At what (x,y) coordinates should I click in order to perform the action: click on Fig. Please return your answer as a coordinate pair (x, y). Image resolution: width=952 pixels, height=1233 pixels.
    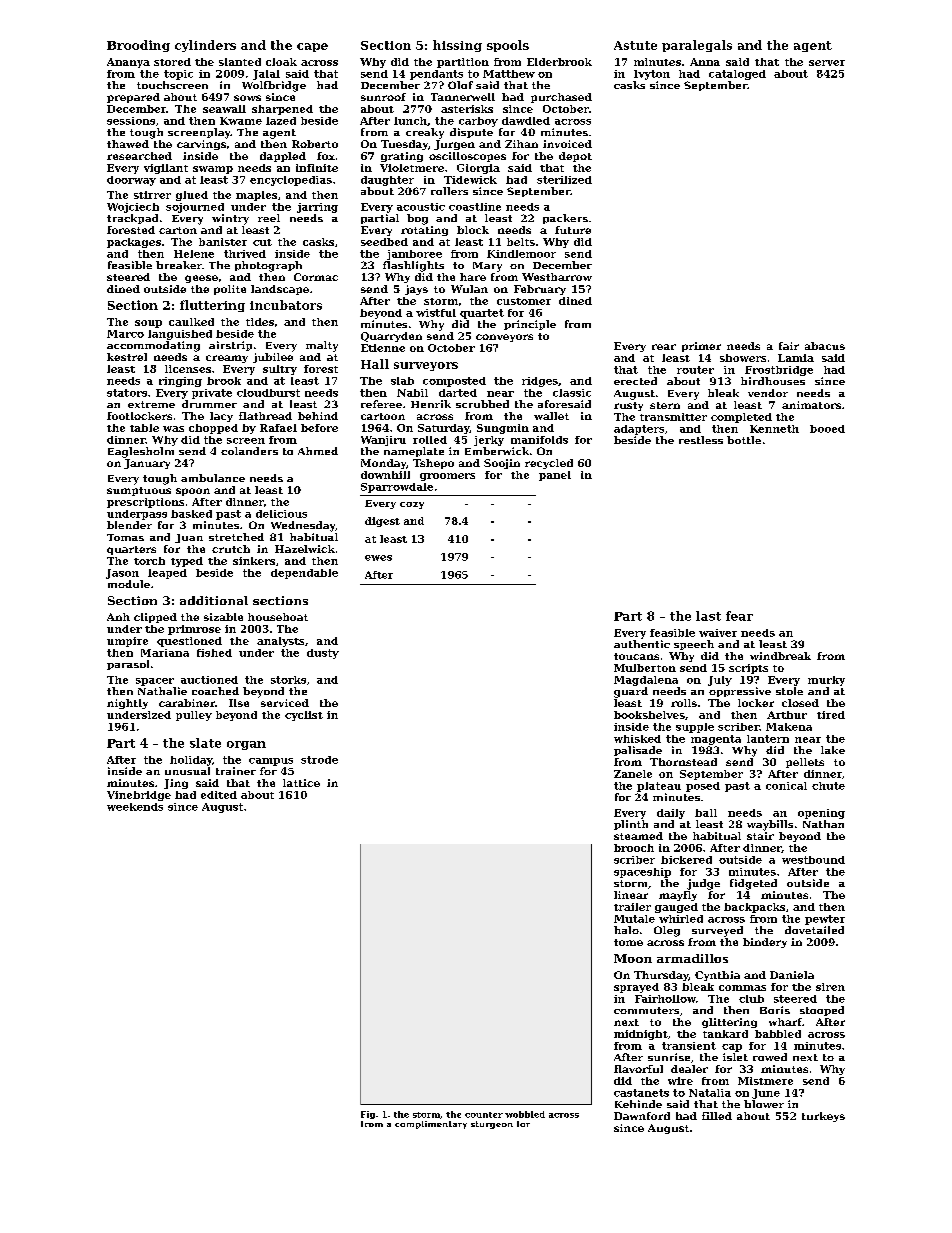
    Looking at the image, I should click on (368, 1115).
